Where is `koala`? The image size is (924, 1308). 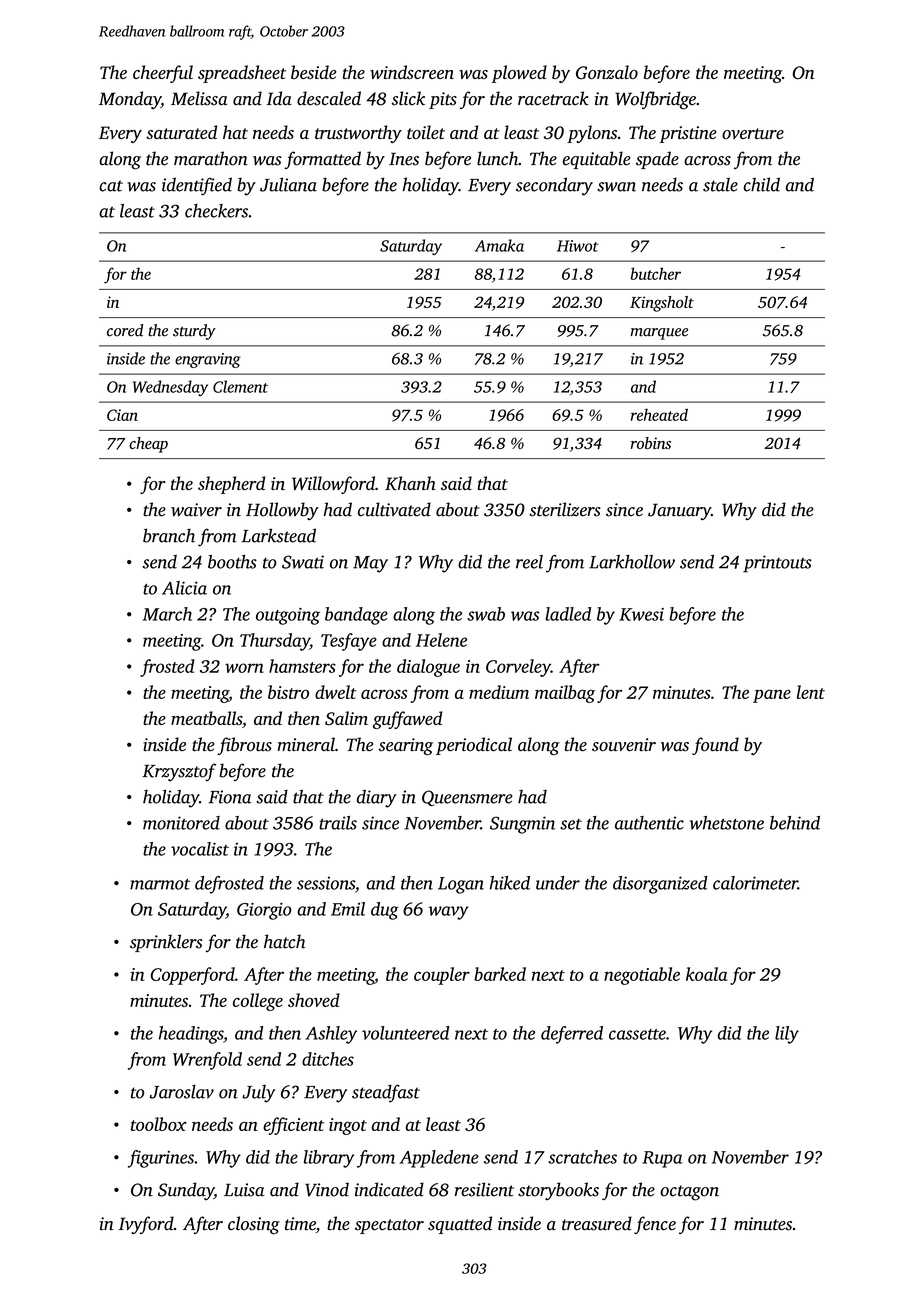
koala is located at coordinates (706, 974).
